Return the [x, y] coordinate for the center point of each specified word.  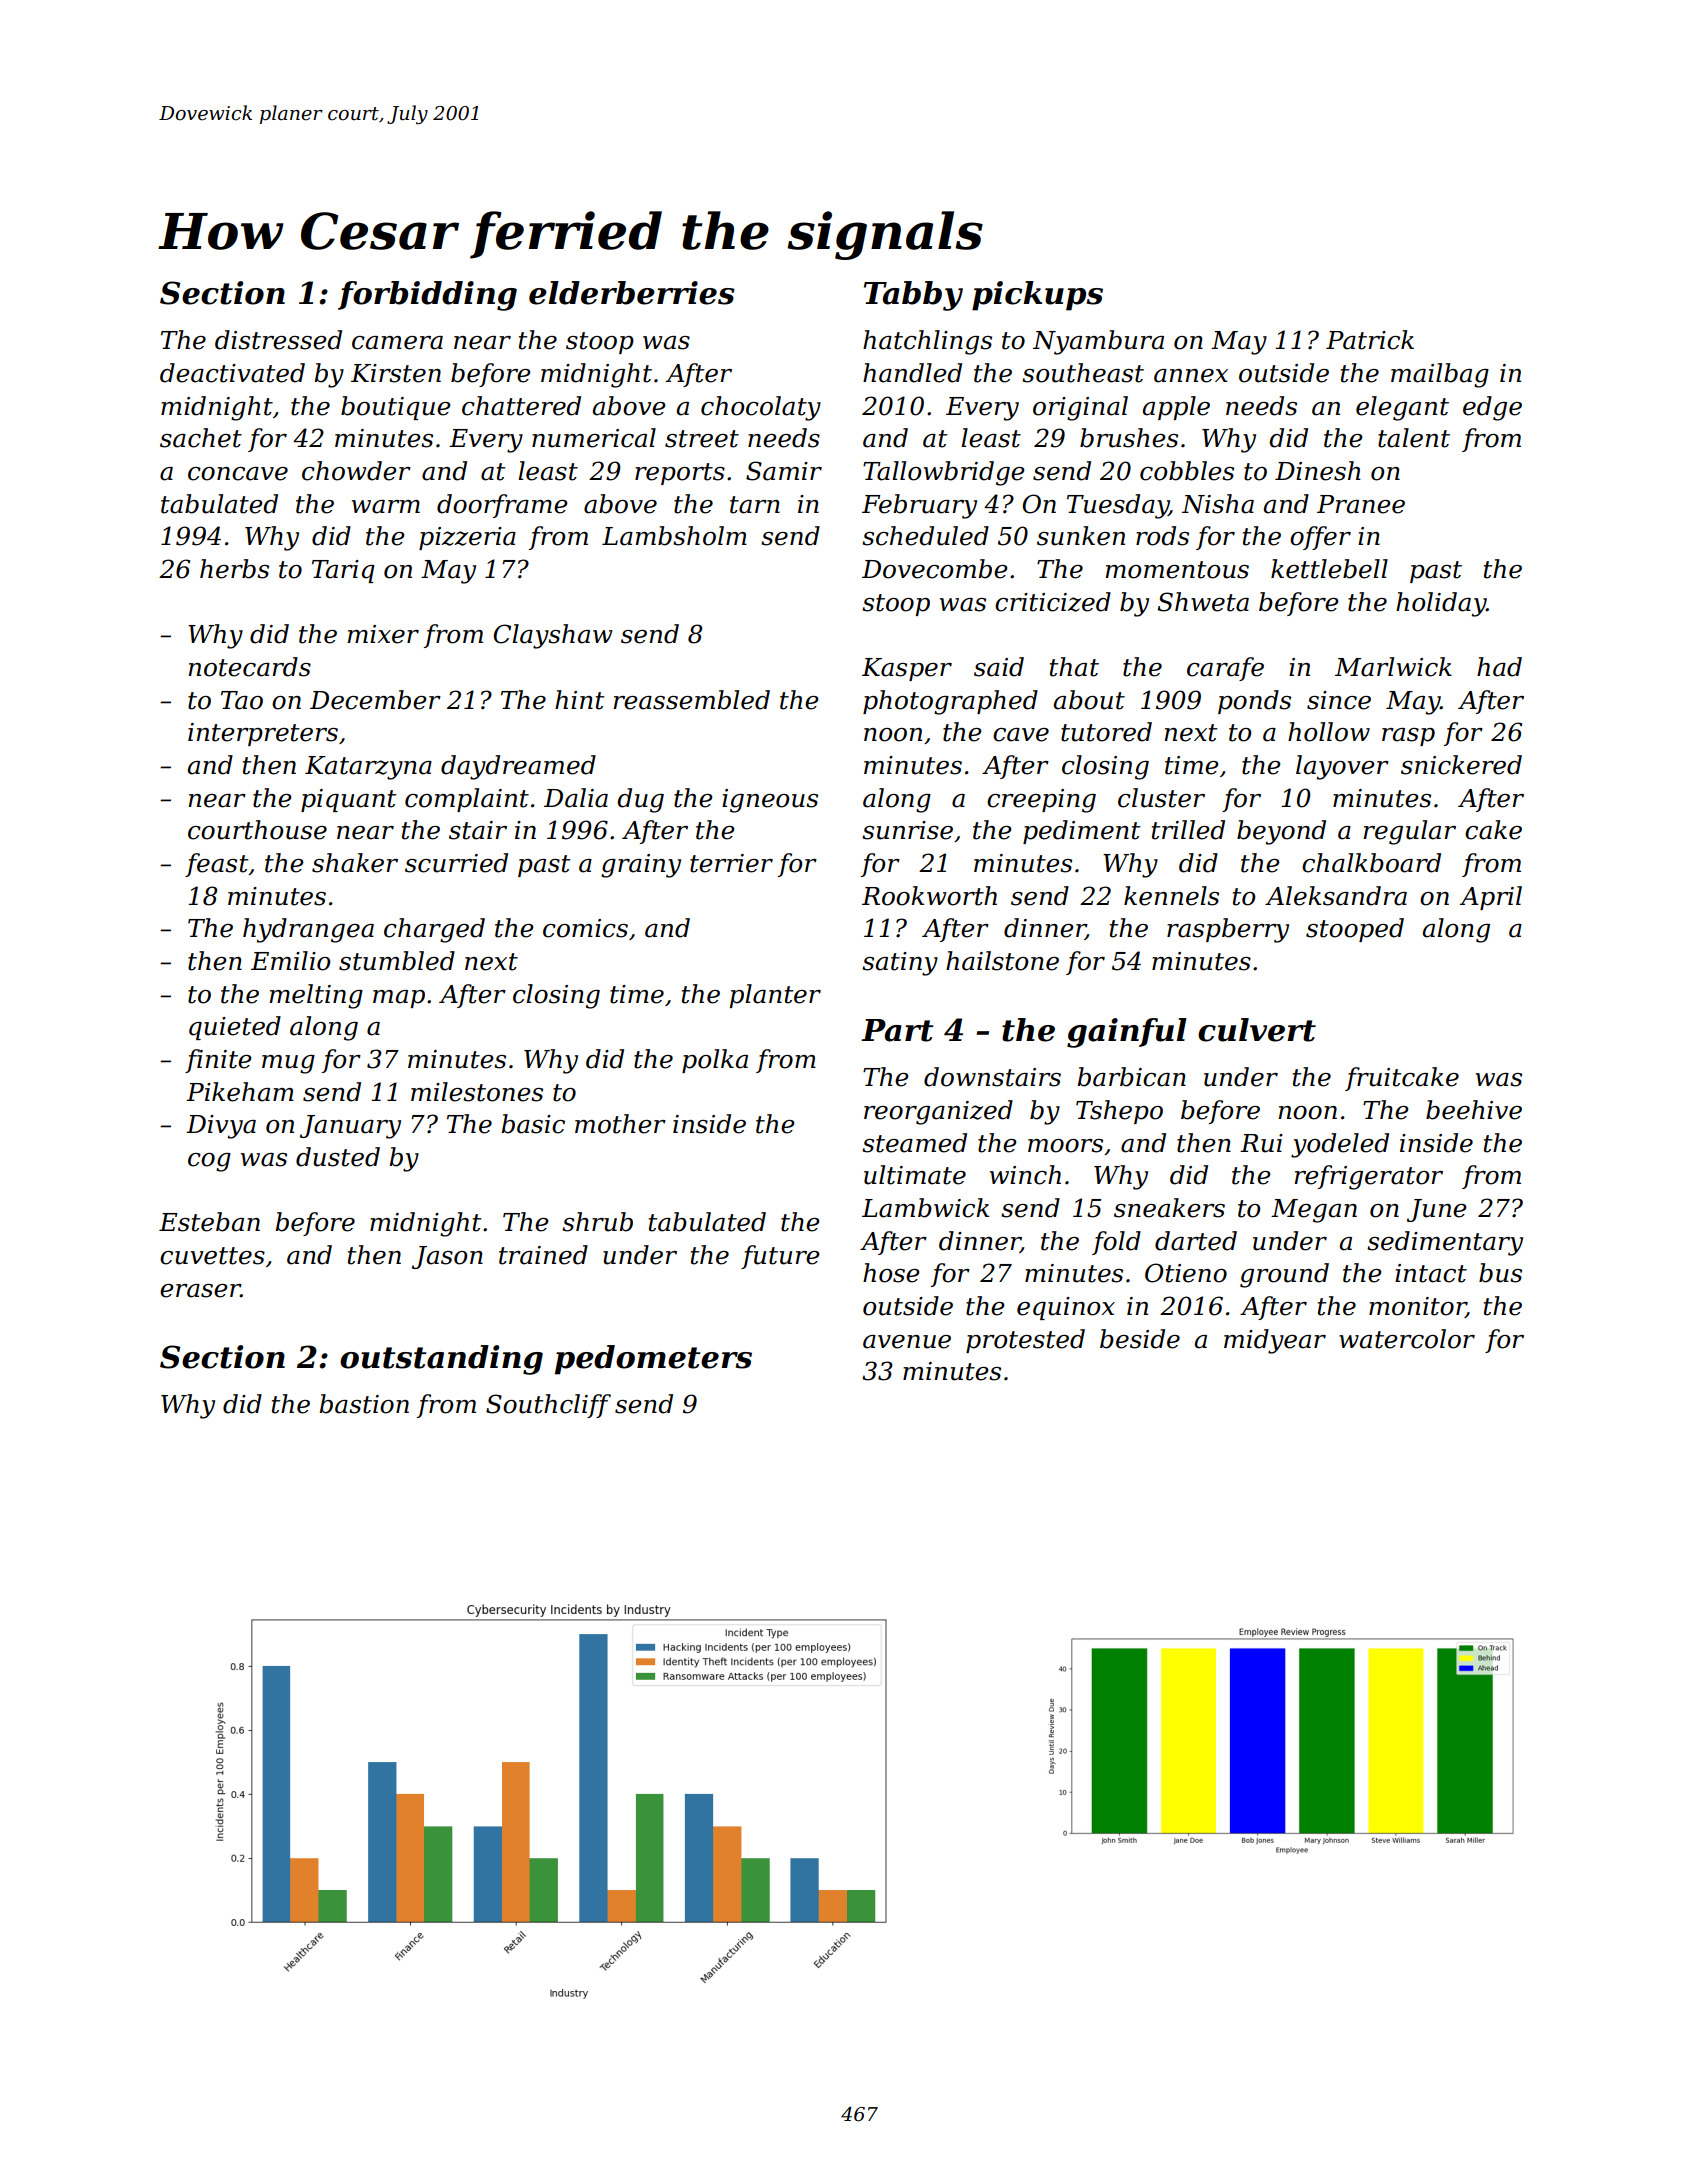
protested [1025, 1341]
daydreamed [518, 767]
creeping [1041, 801]
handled [912, 373]
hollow [1329, 732]
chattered [521, 406]
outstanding [441, 1360]
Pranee [1361, 504]
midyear [1275, 1341]
